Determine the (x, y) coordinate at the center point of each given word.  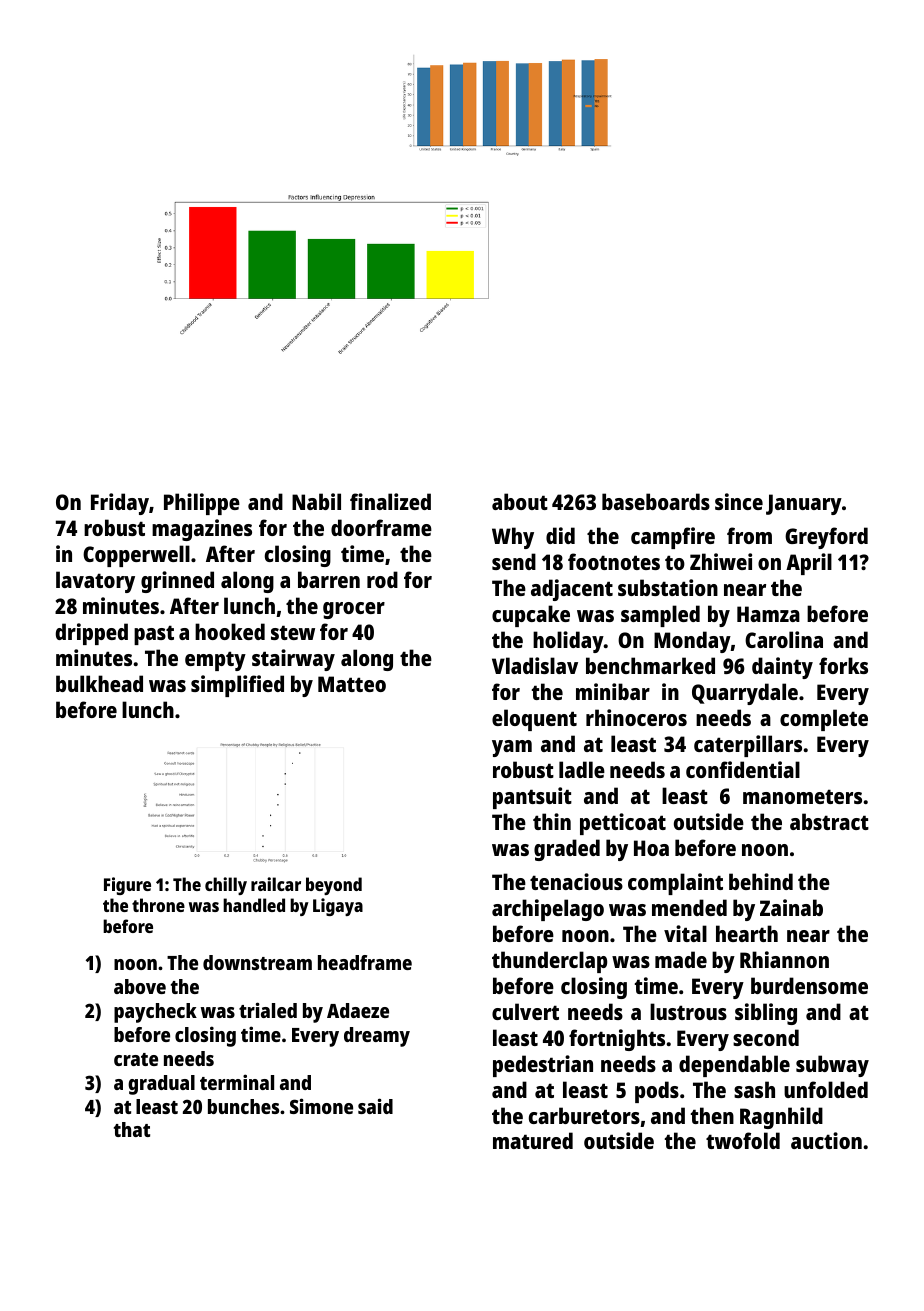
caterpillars (748, 746)
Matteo (352, 684)
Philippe (202, 504)
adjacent (572, 590)
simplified (237, 686)
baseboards (656, 501)
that (132, 1129)
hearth (747, 933)
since (739, 501)
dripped (92, 634)
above (140, 986)
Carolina (784, 639)
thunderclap (549, 962)
